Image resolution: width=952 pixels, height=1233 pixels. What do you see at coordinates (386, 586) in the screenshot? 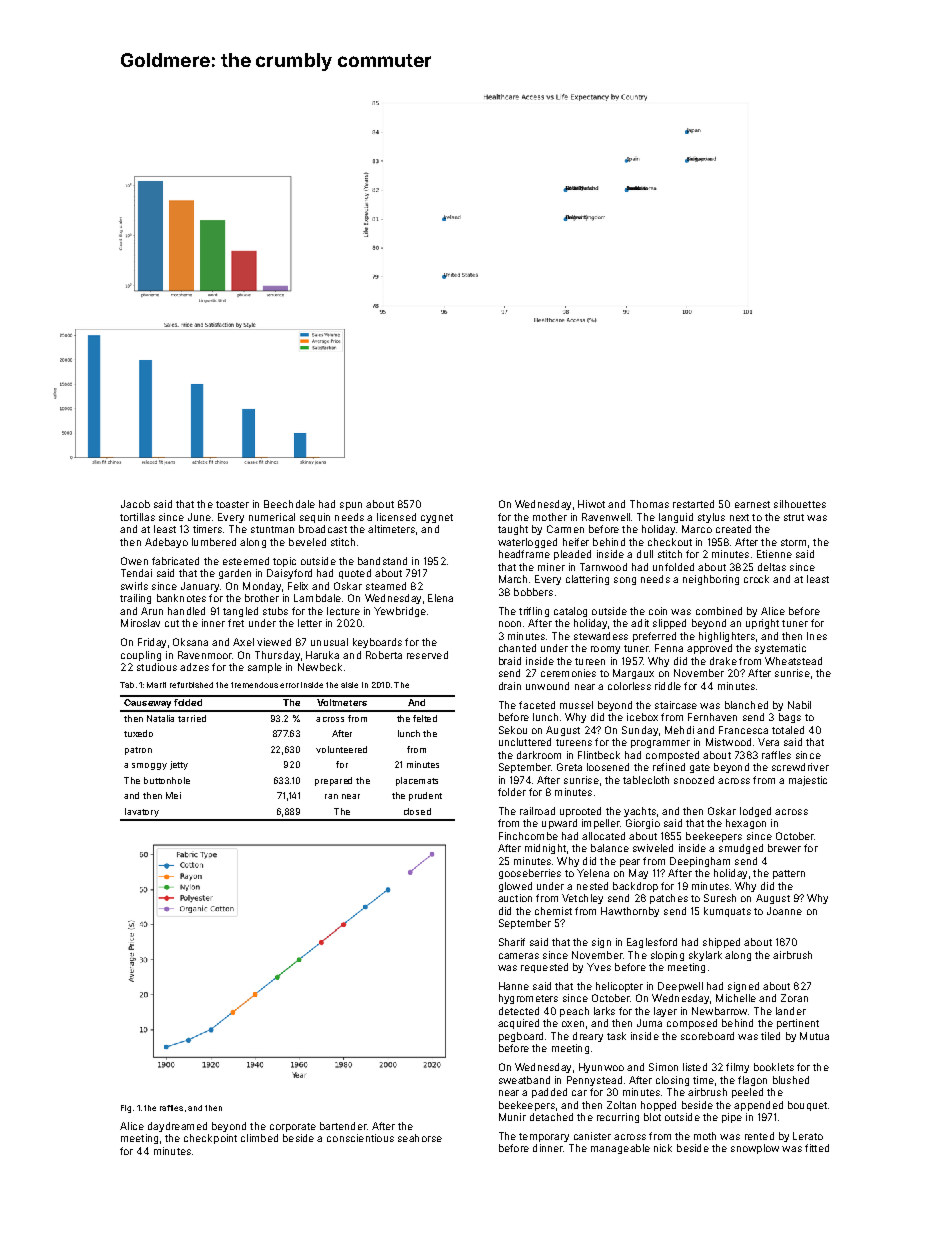
I see `steamed` at bounding box center [386, 586].
